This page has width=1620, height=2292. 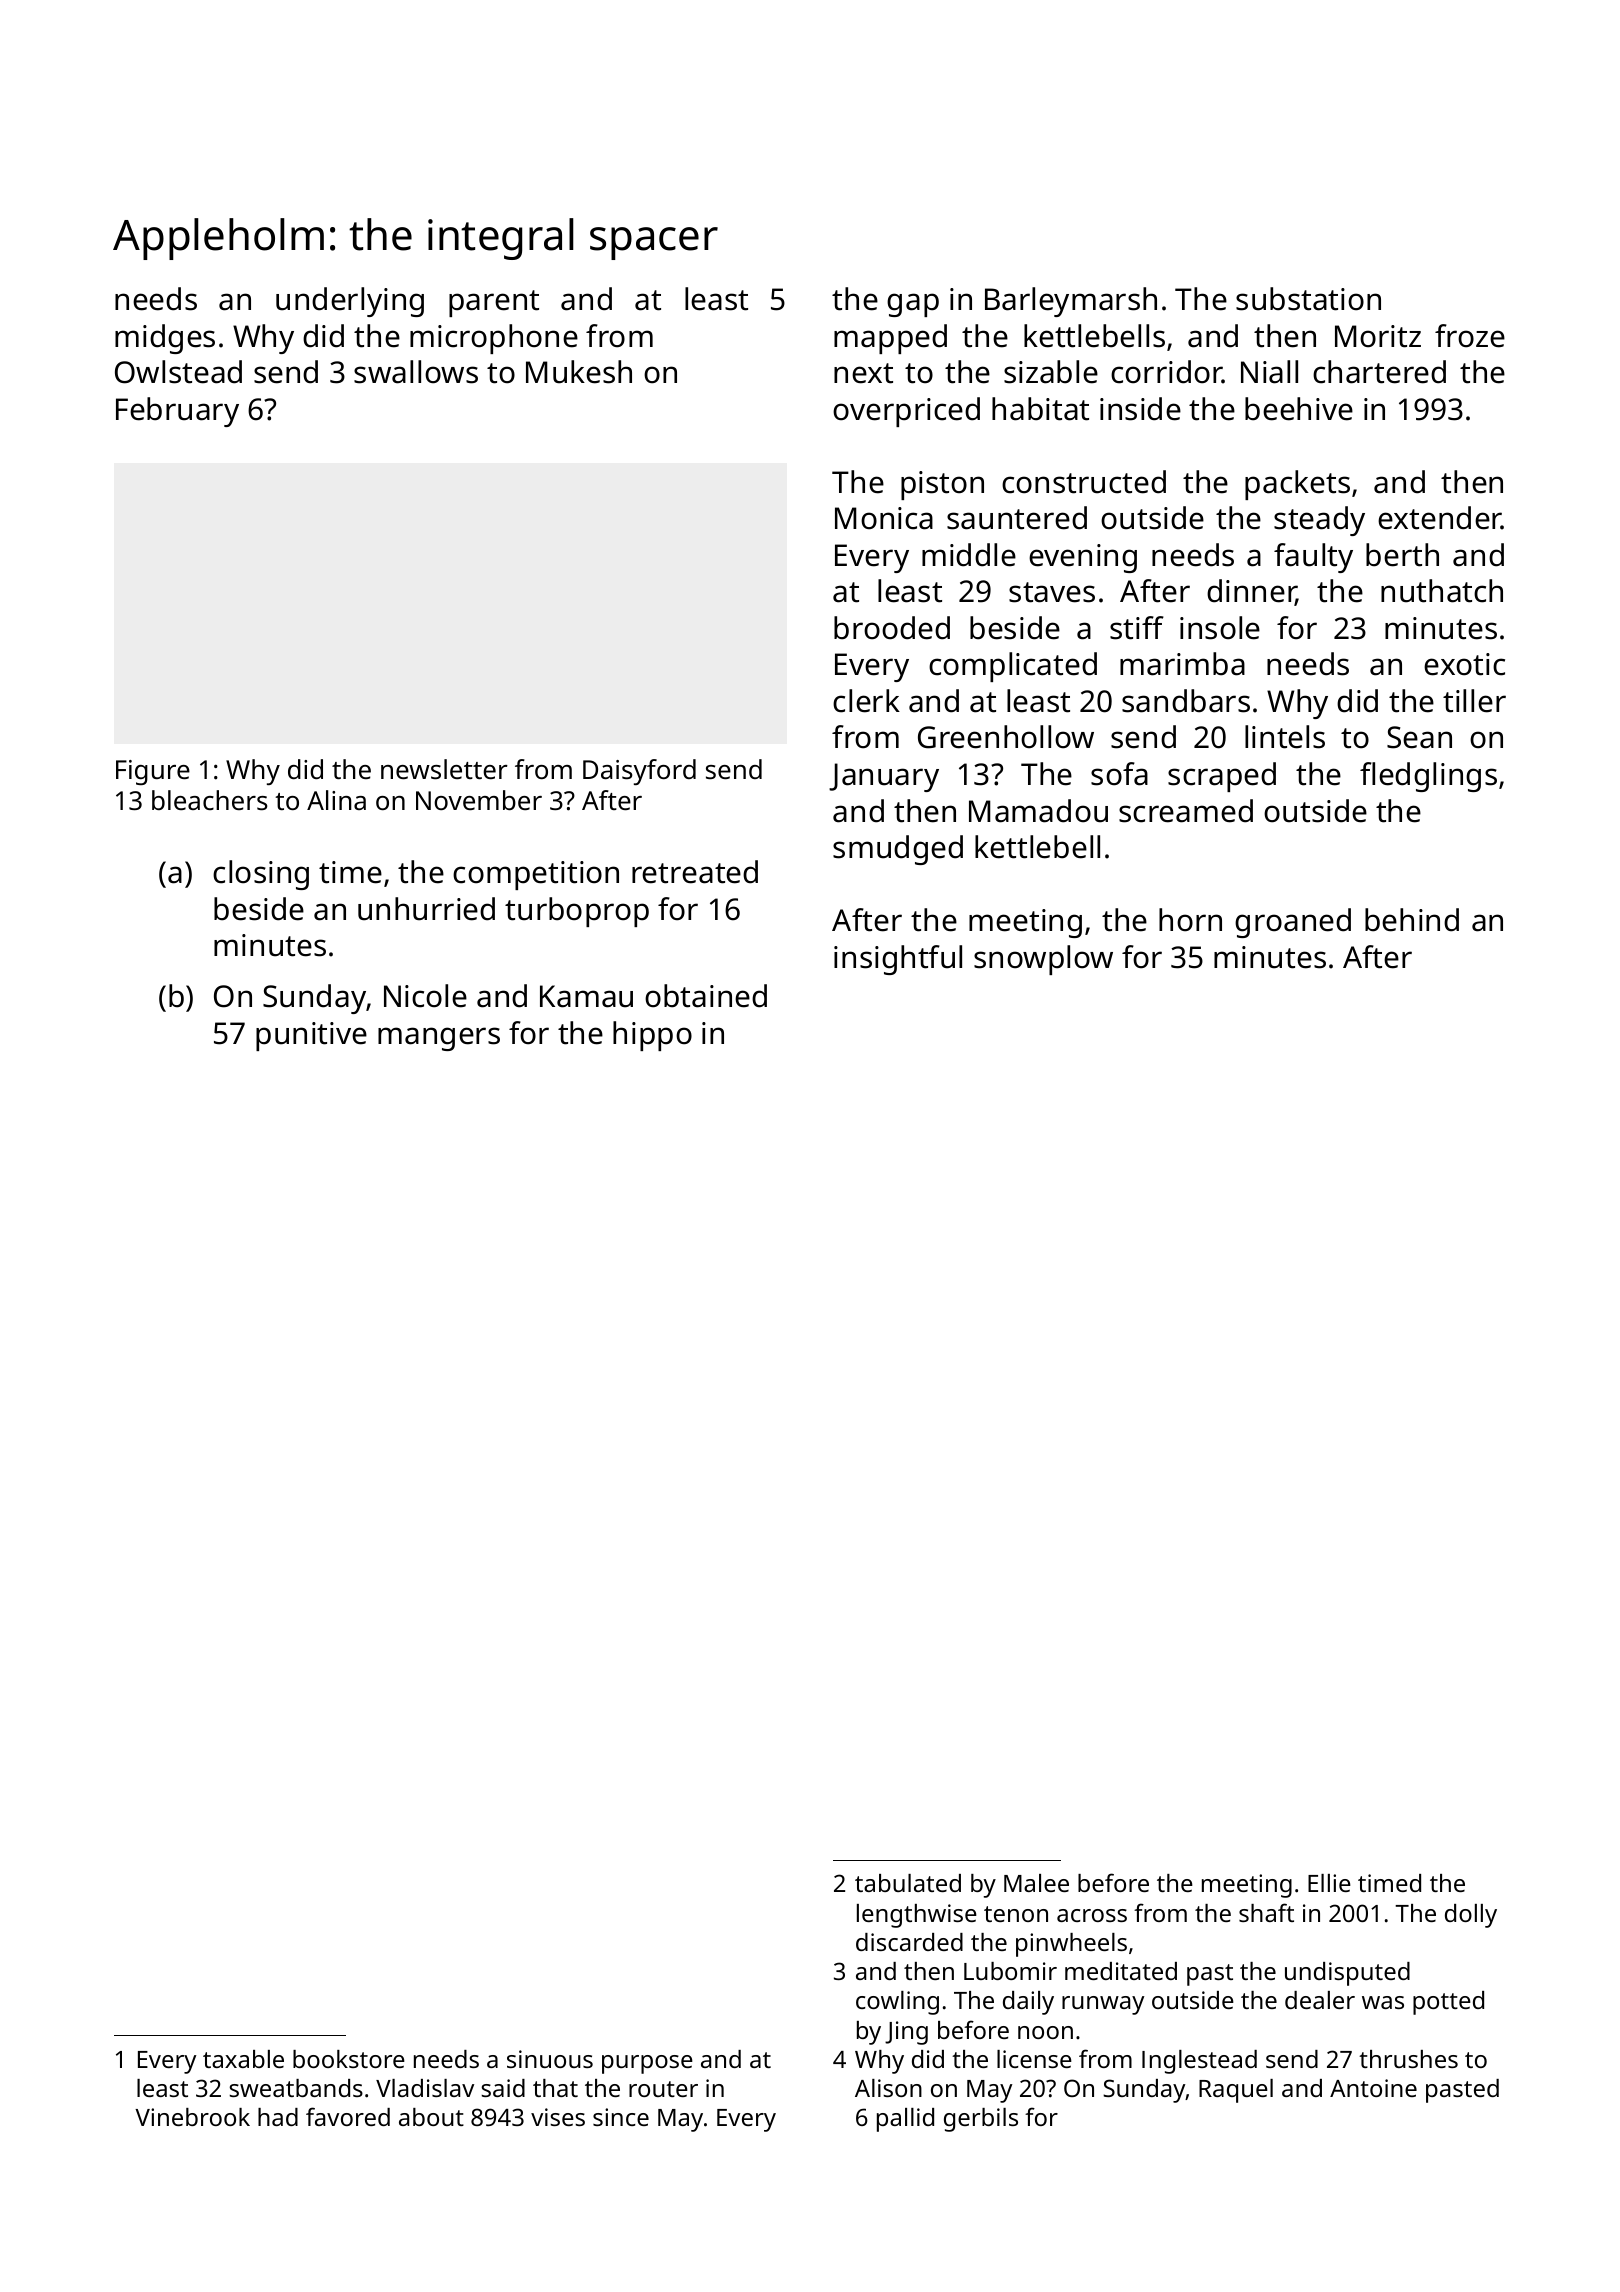 I want to click on hippo, so click(x=652, y=1036).
